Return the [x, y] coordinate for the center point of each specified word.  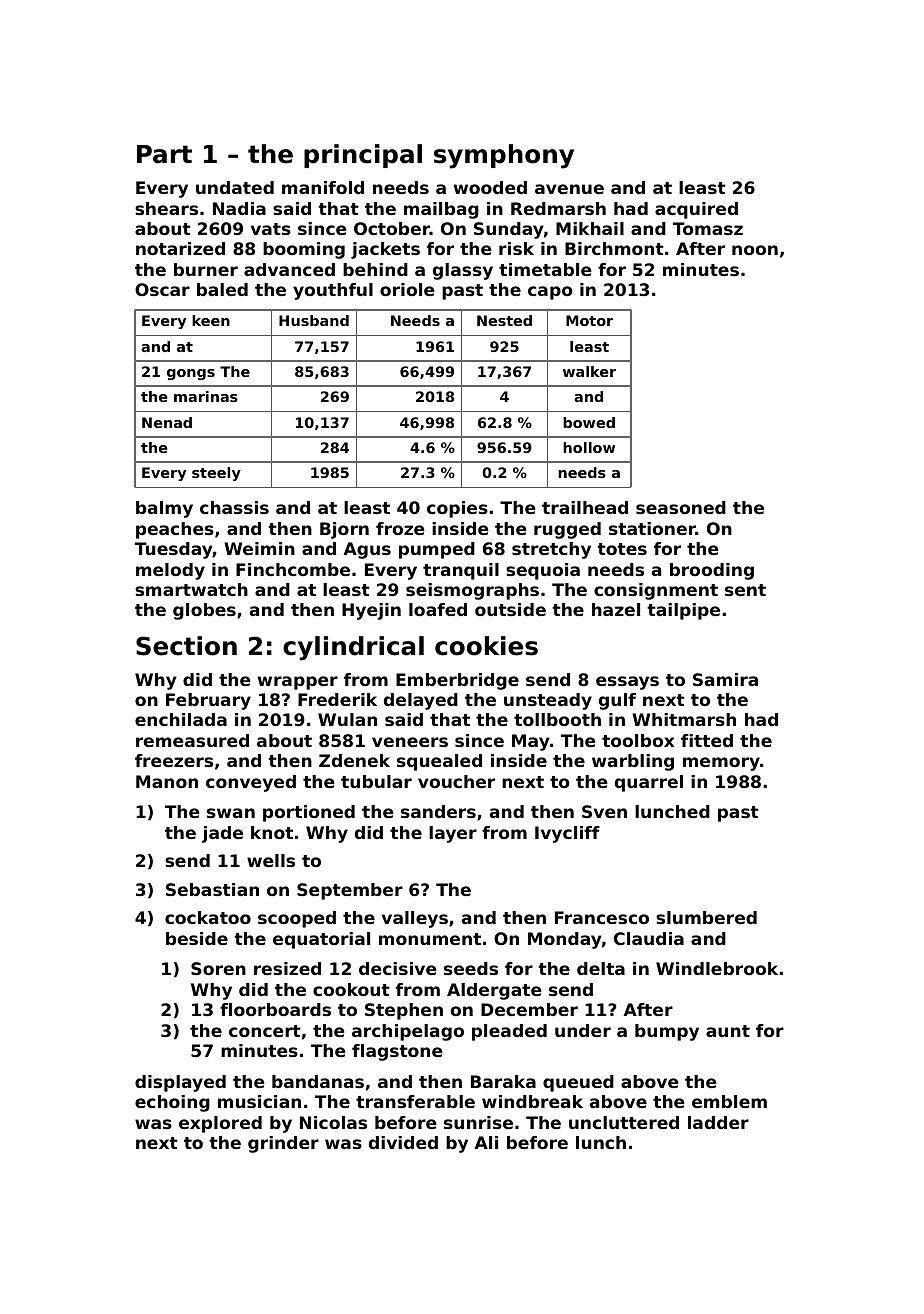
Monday [565, 940]
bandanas [318, 1081]
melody [170, 571]
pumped [437, 550]
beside [197, 938]
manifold [323, 187]
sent [745, 590]
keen [211, 320]
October [392, 228]
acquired [696, 210]
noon [755, 250]
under [583, 1030]
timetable [545, 269]
